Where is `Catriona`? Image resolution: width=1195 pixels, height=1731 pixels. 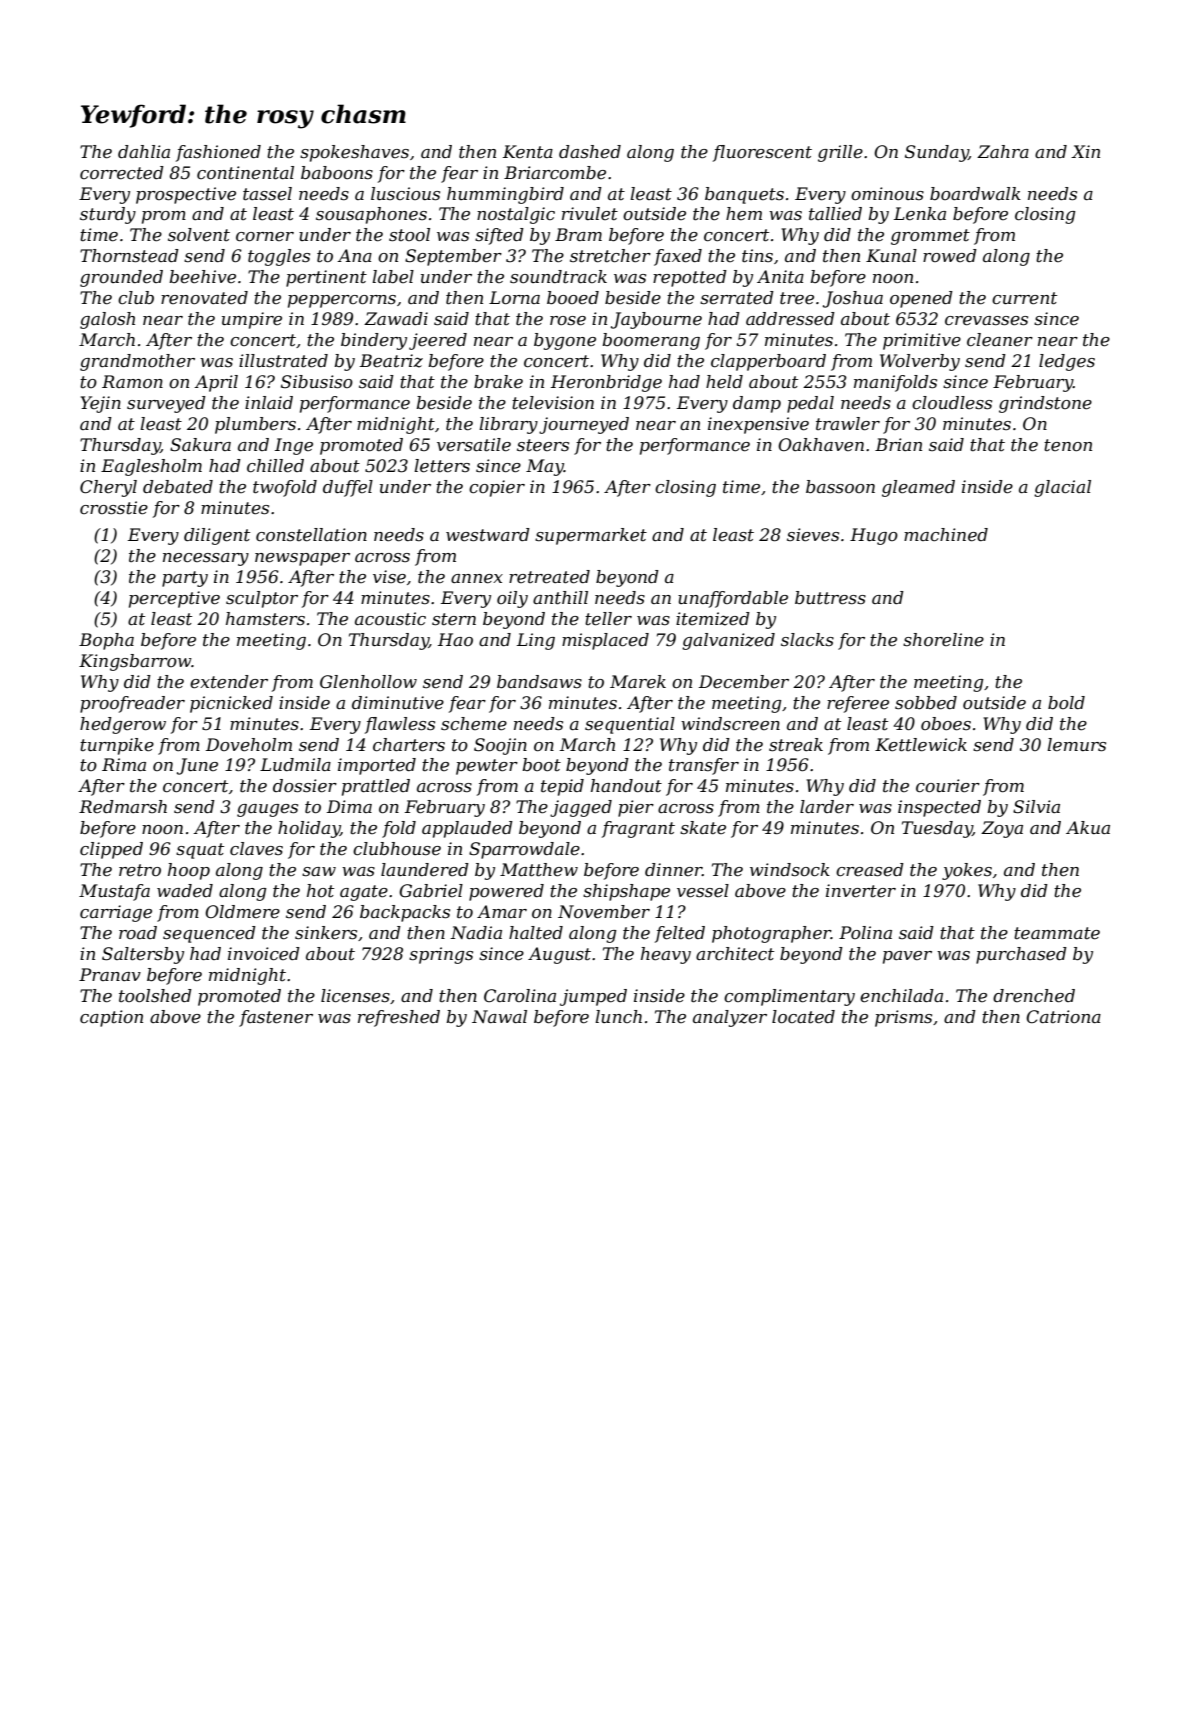 Catriona is located at coordinates (1063, 1017).
